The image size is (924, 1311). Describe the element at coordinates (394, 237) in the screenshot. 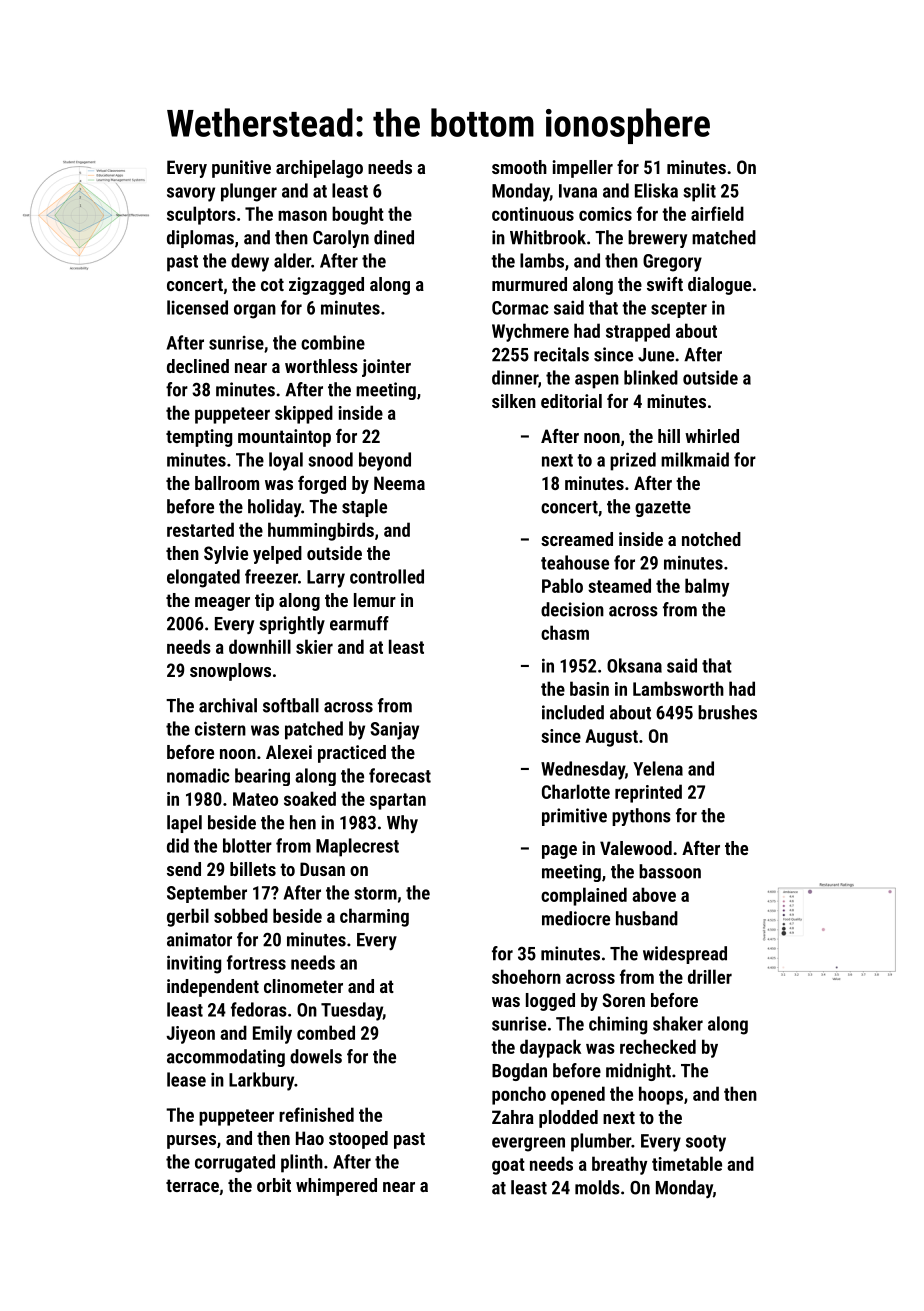

I see `dined` at that location.
